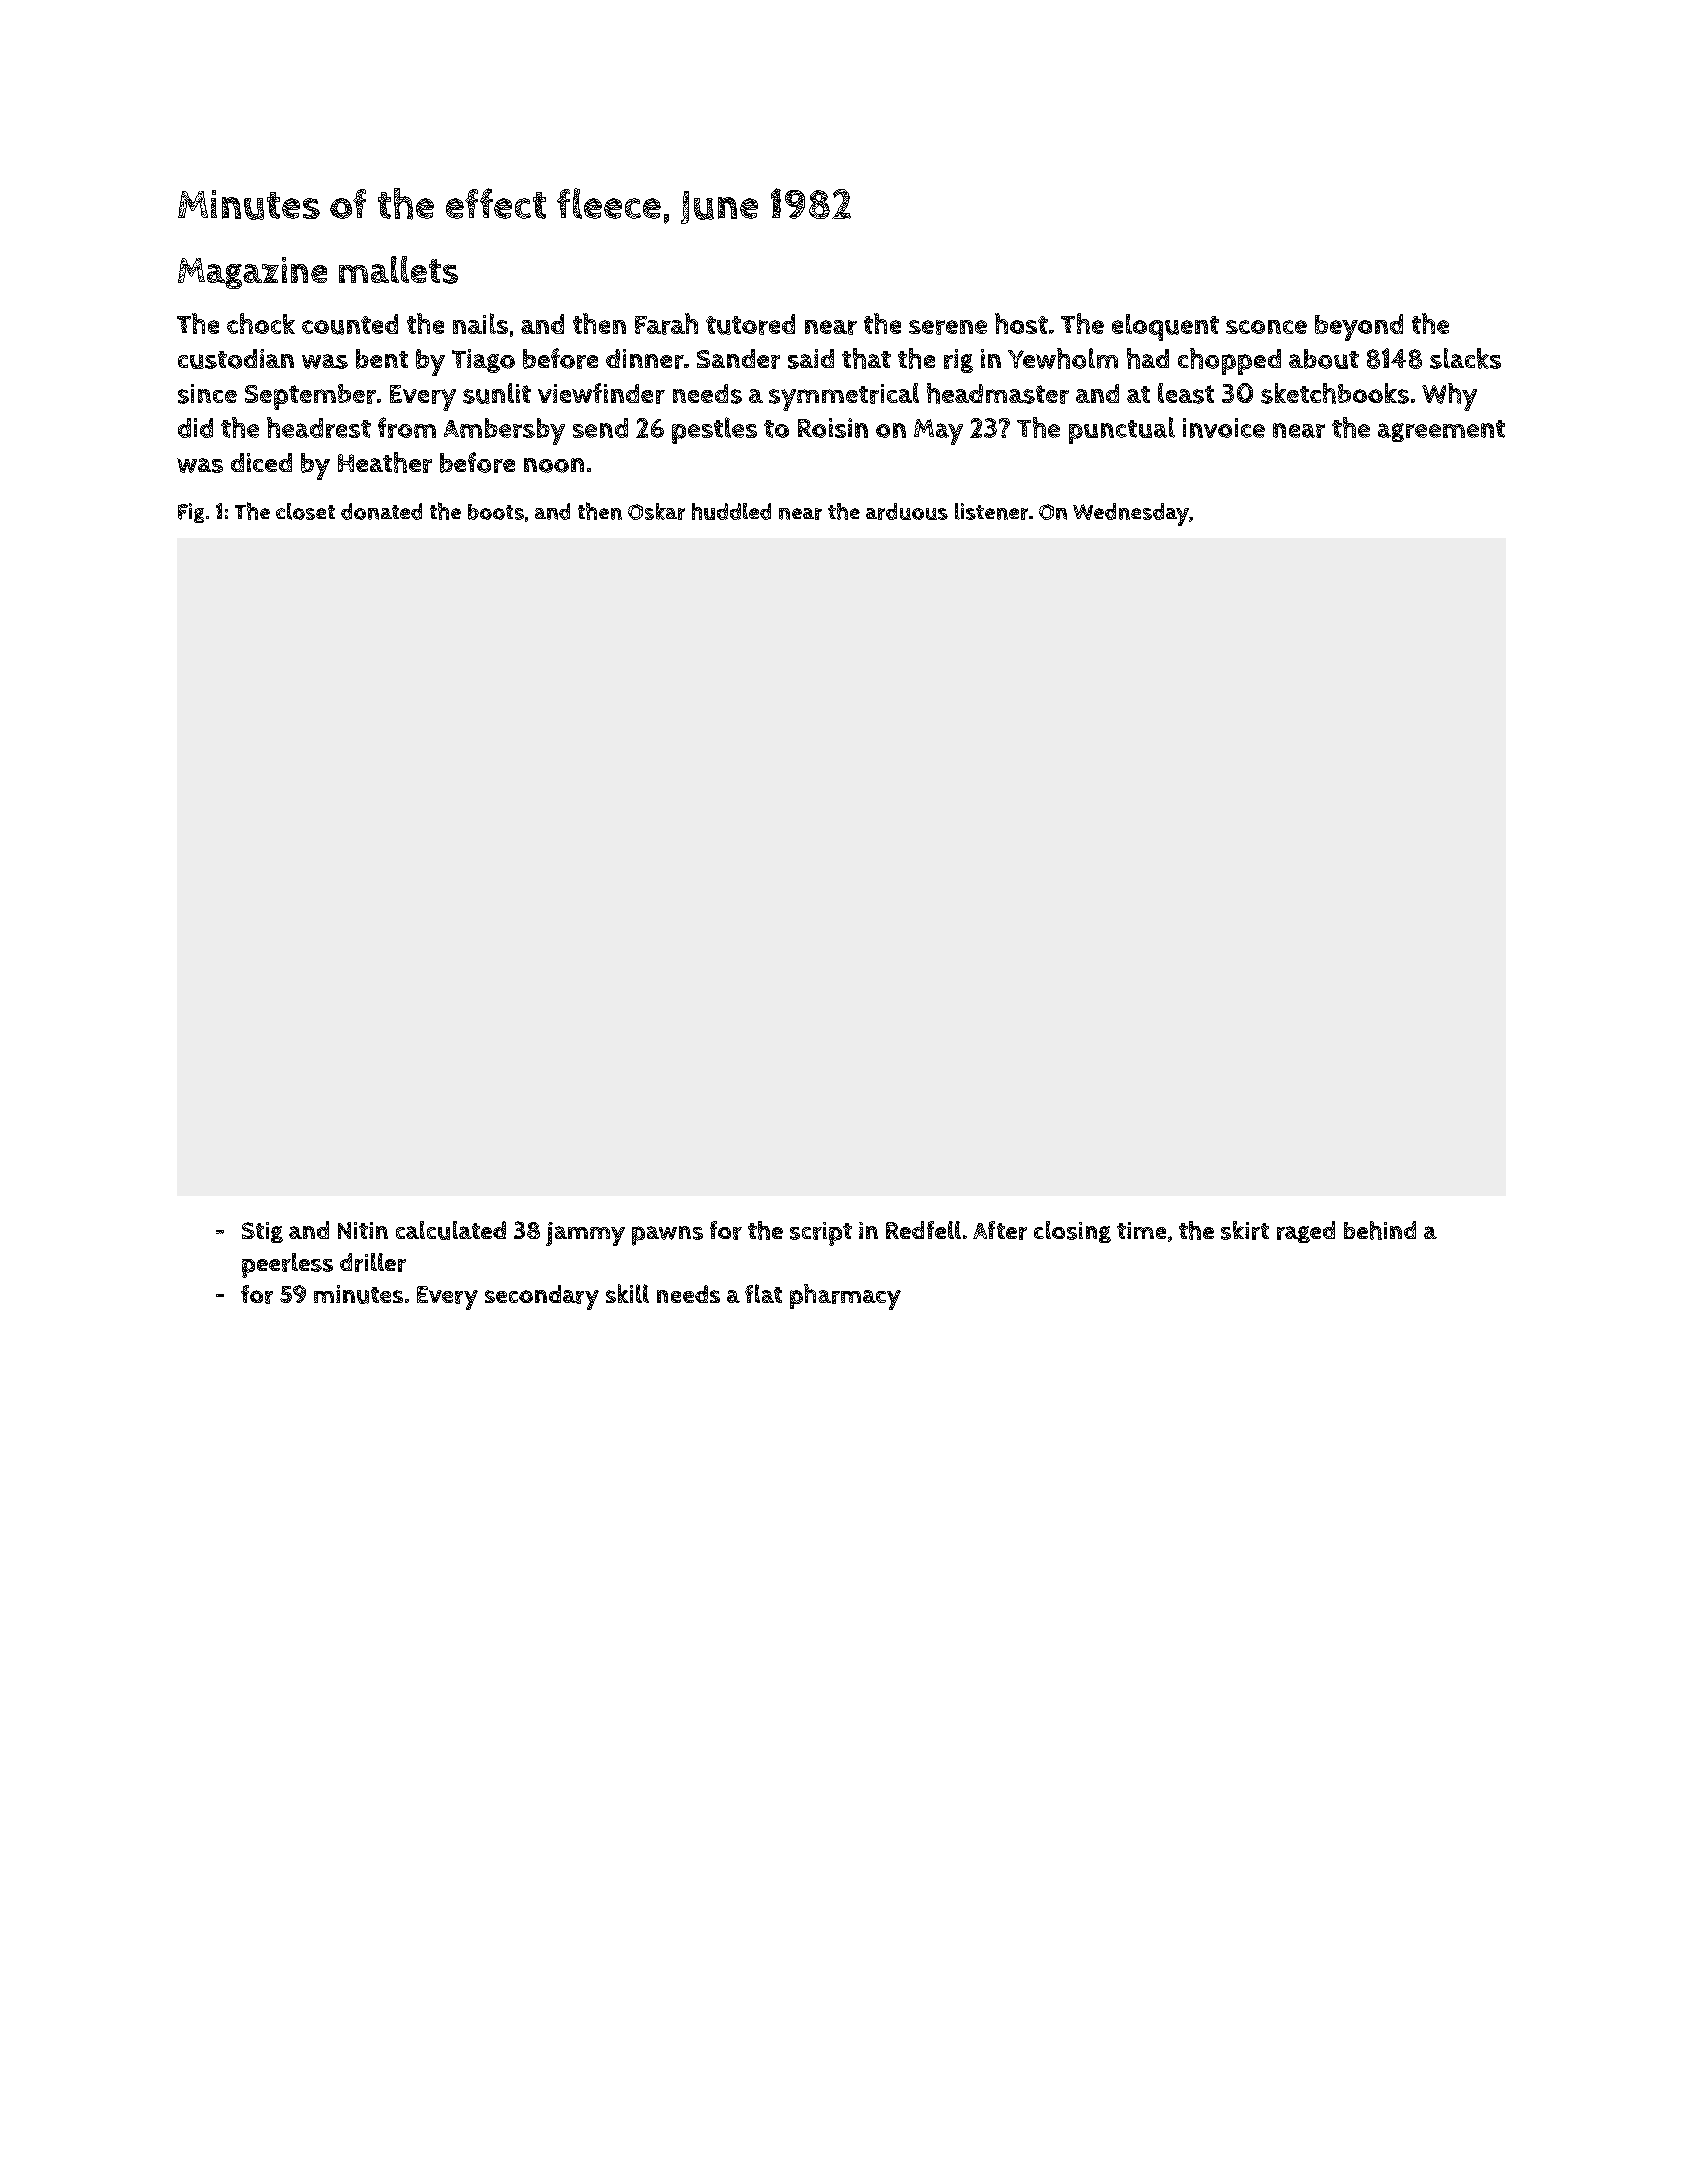  Describe the element at coordinates (350, 324) in the screenshot. I see `counted` at that location.
